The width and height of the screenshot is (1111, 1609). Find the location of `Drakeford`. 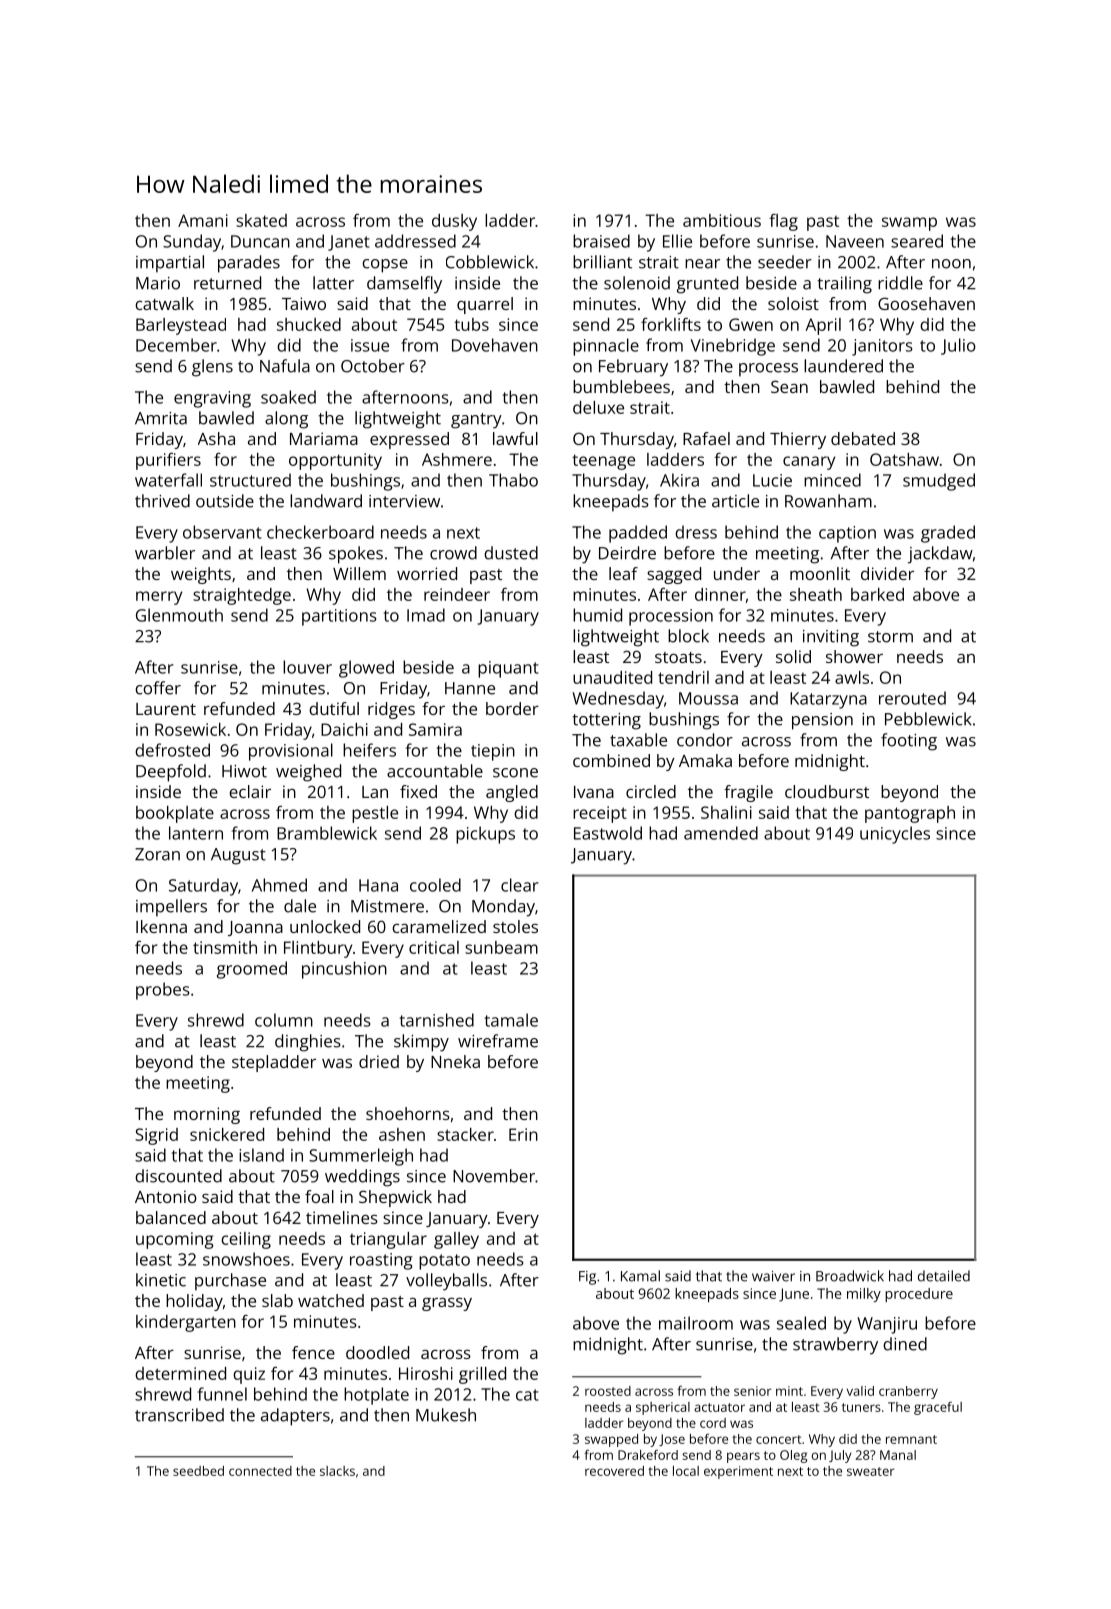

Drakeford is located at coordinates (648, 1455).
